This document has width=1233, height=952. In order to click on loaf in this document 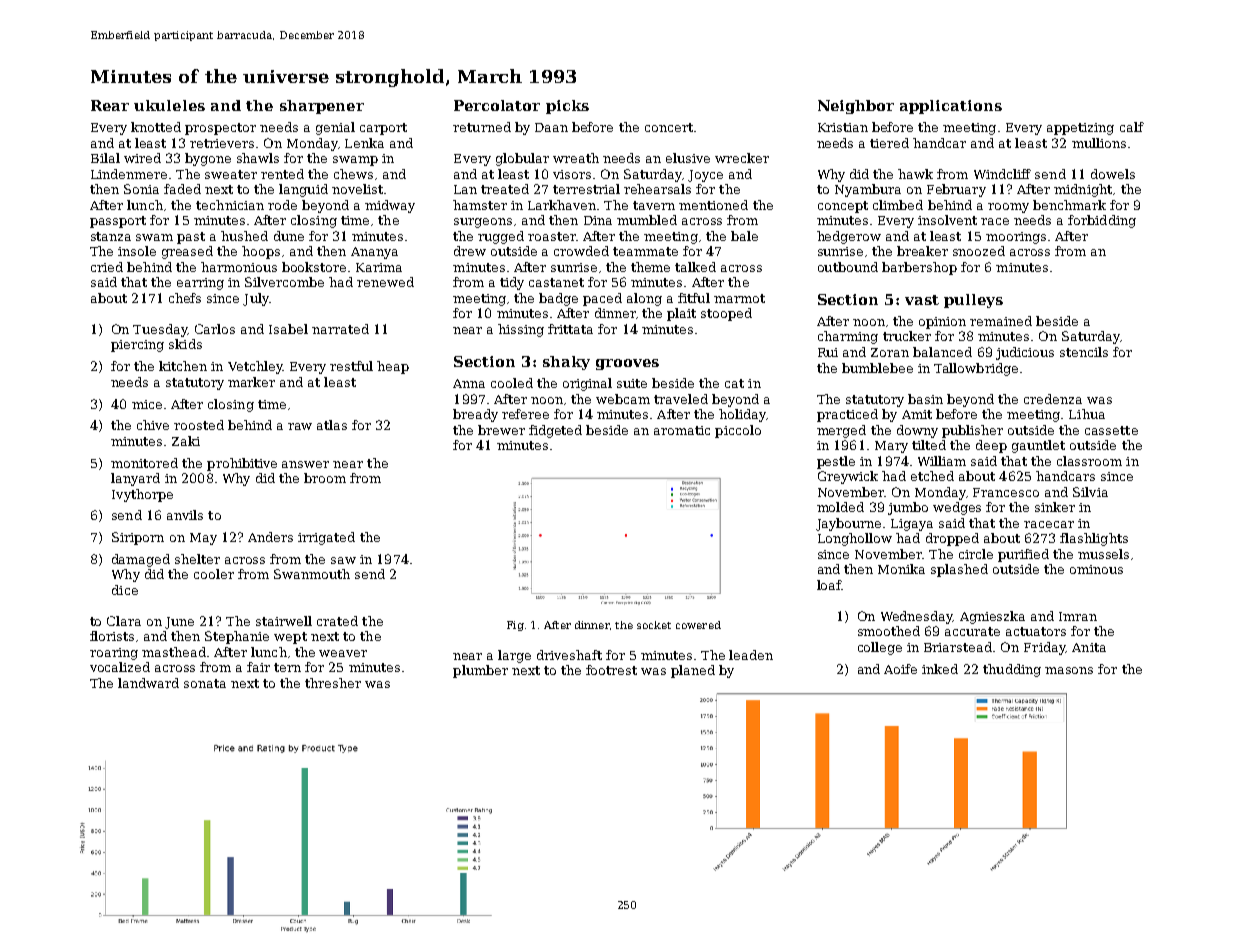, I will do `click(829, 585)`.
